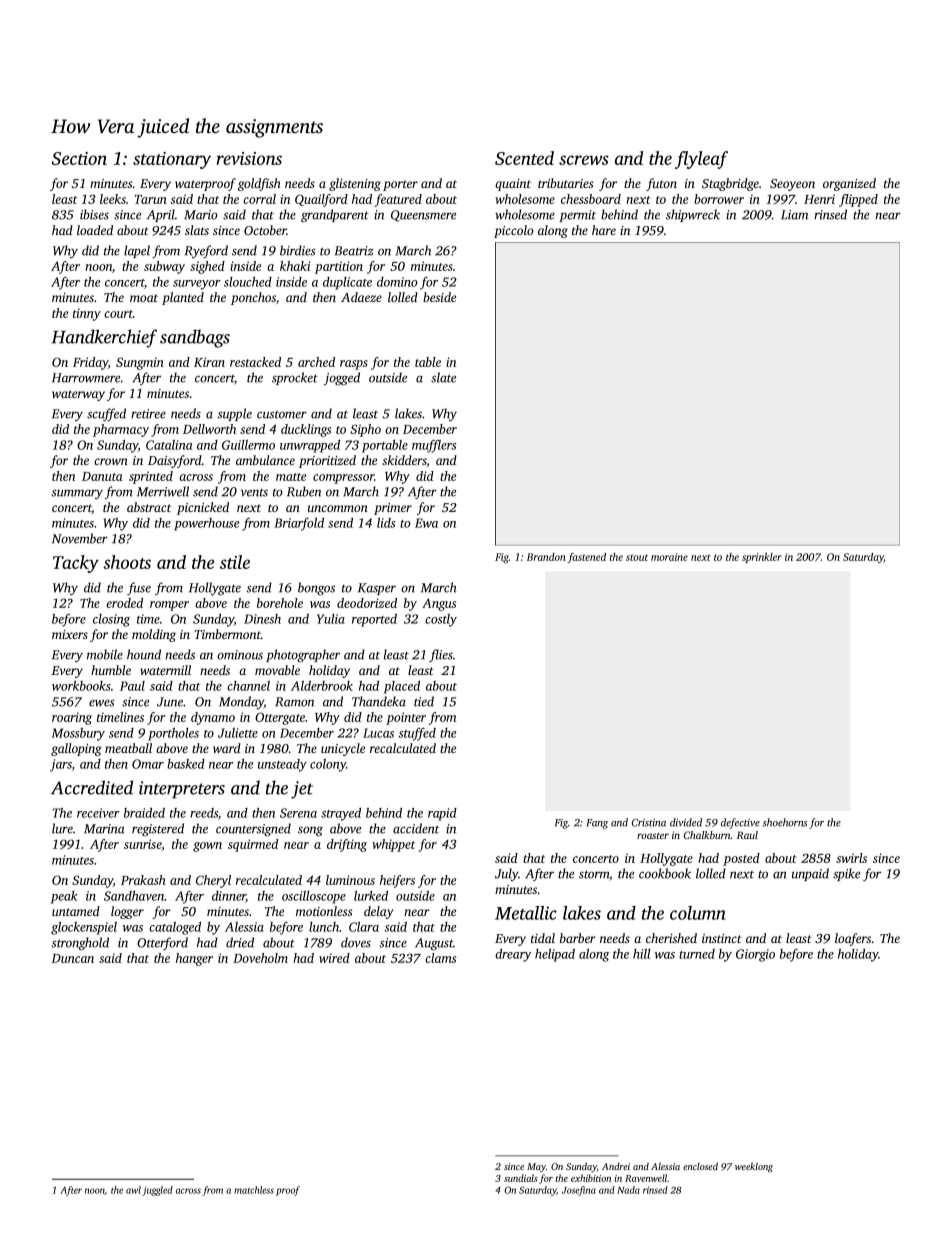 The image size is (952, 1233). What do you see at coordinates (794, 215) in the screenshot?
I see `Liam` at bounding box center [794, 215].
